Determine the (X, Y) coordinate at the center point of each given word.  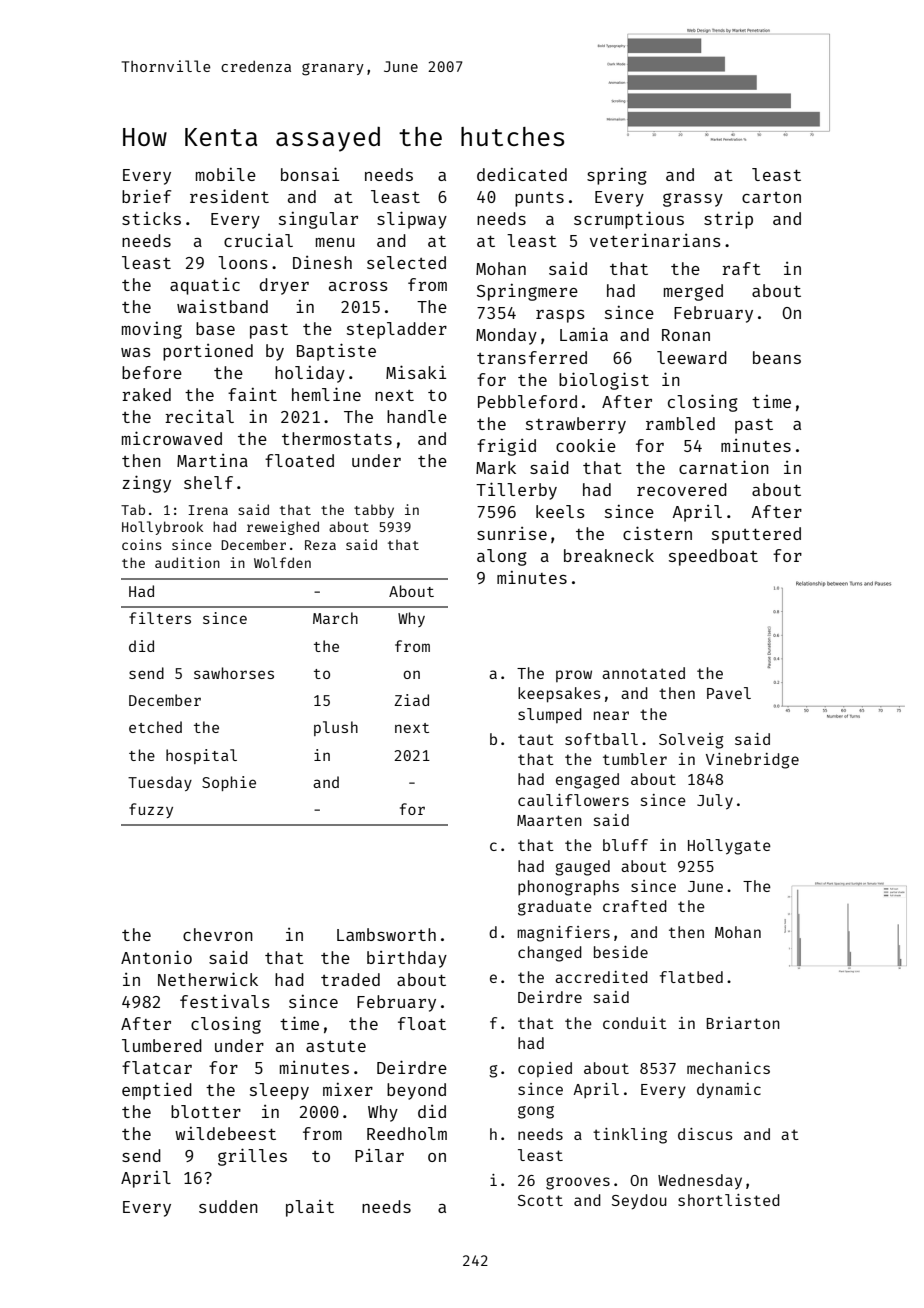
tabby (374, 511)
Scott (540, 1200)
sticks (151, 218)
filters (160, 618)
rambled (680, 423)
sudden (228, 1206)
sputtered (756, 535)
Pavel (729, 693)
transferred (532, 357)
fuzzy (151, 810)
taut (536, 739)
